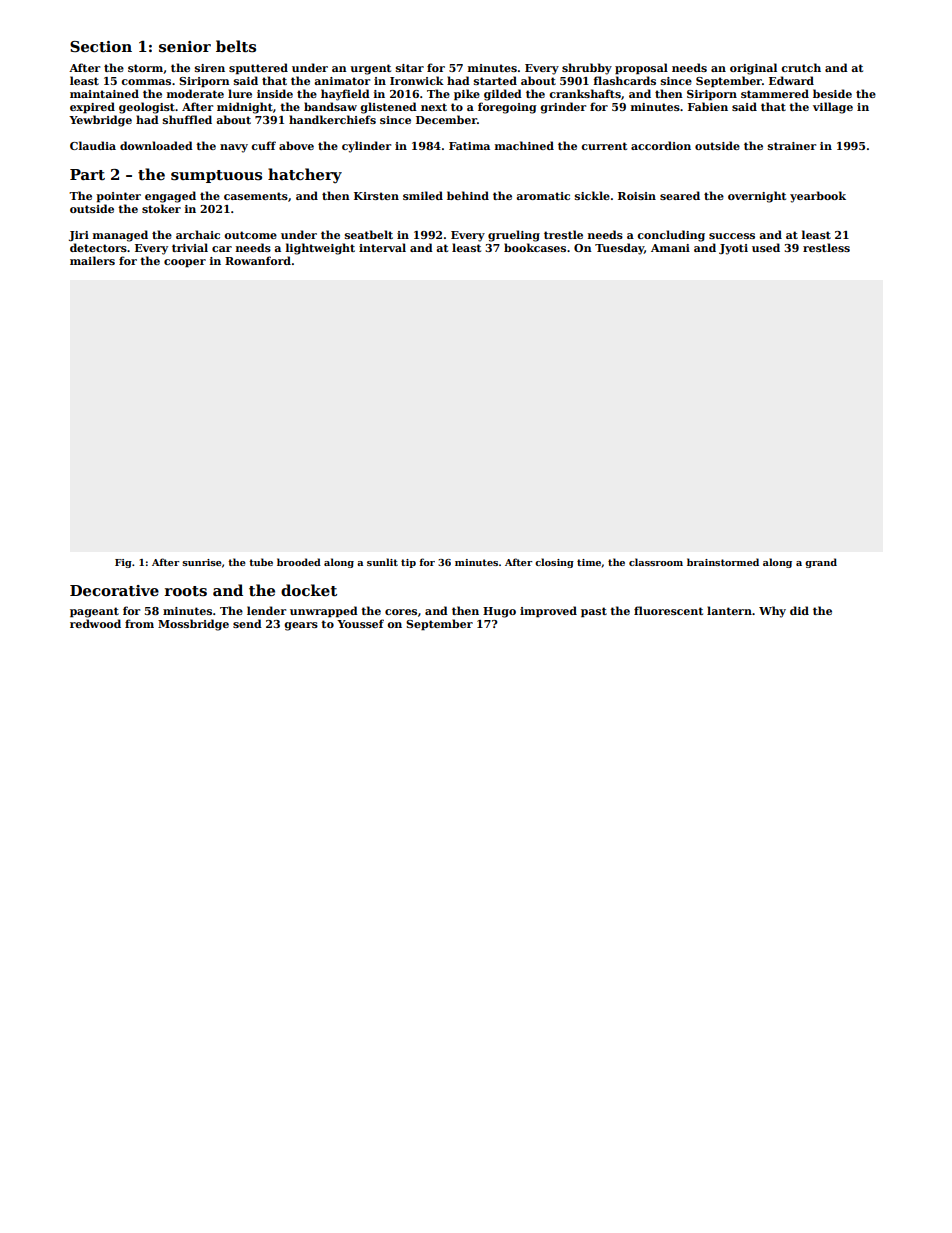  I want to click on proposal, so click(641, 69).
